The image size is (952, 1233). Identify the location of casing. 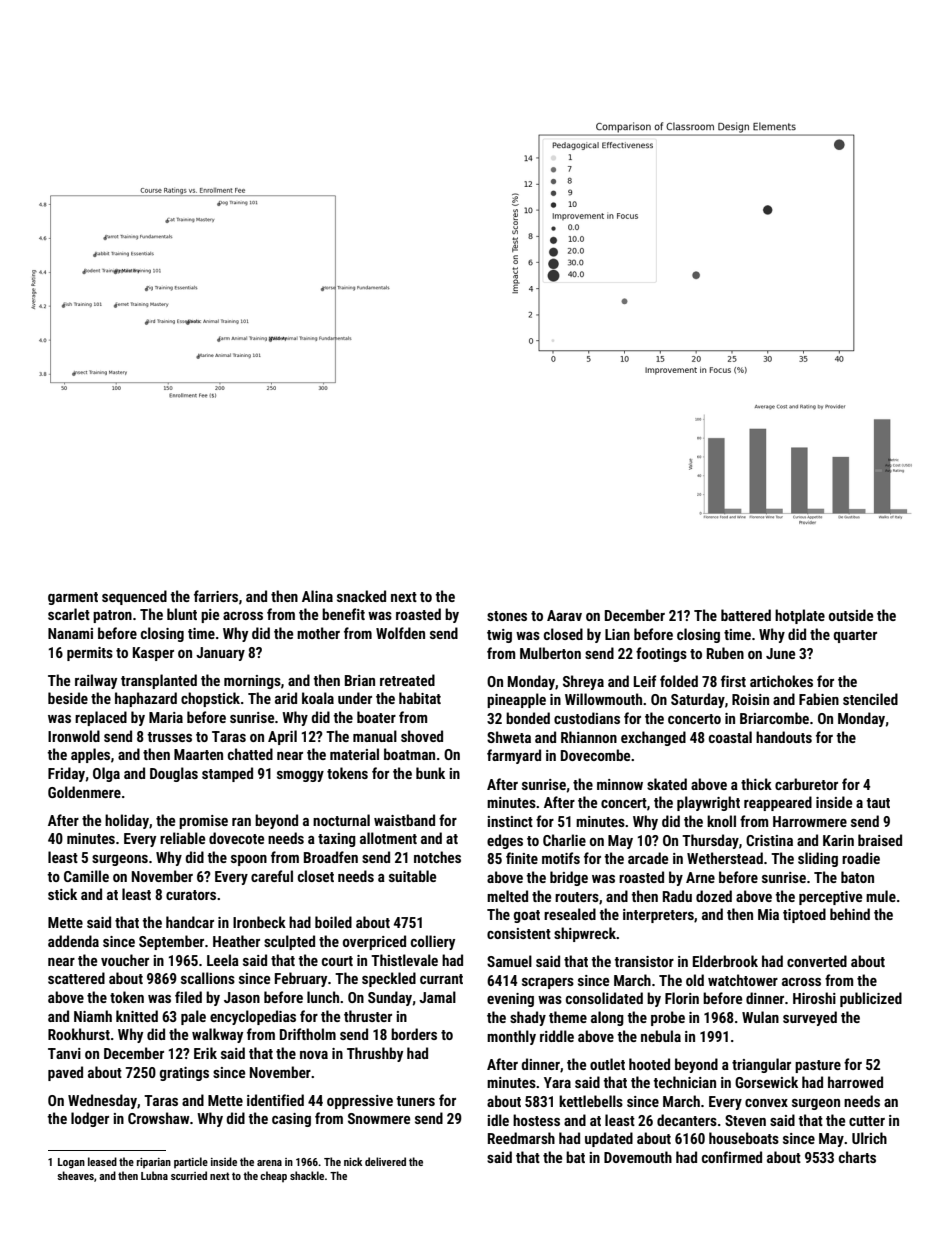
(291, 1120).
